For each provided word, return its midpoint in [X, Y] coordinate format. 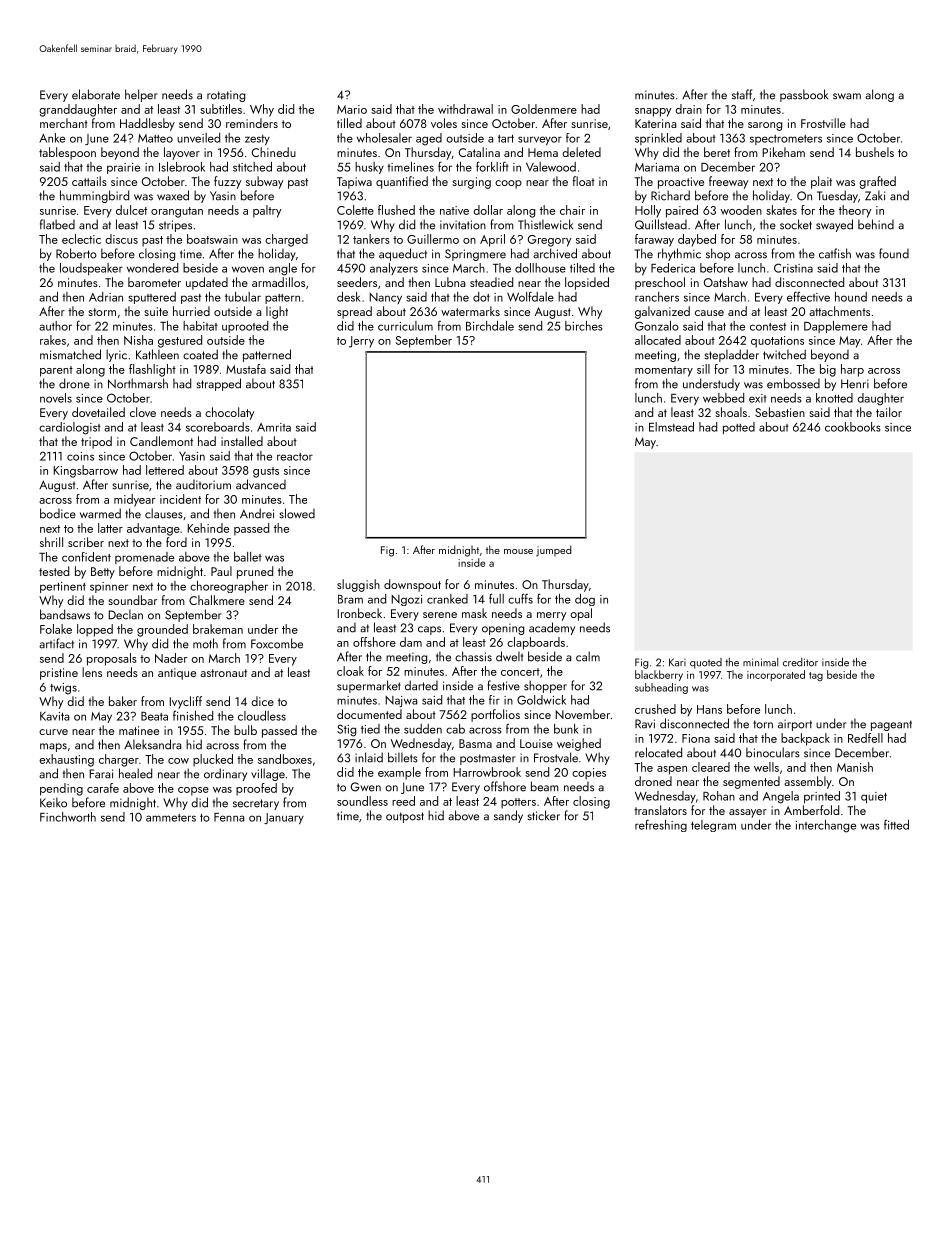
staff [742, 94]
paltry [267, 211]
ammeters [171, 818]
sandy [508, 816]
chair [572, 210]
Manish [855, 767]
